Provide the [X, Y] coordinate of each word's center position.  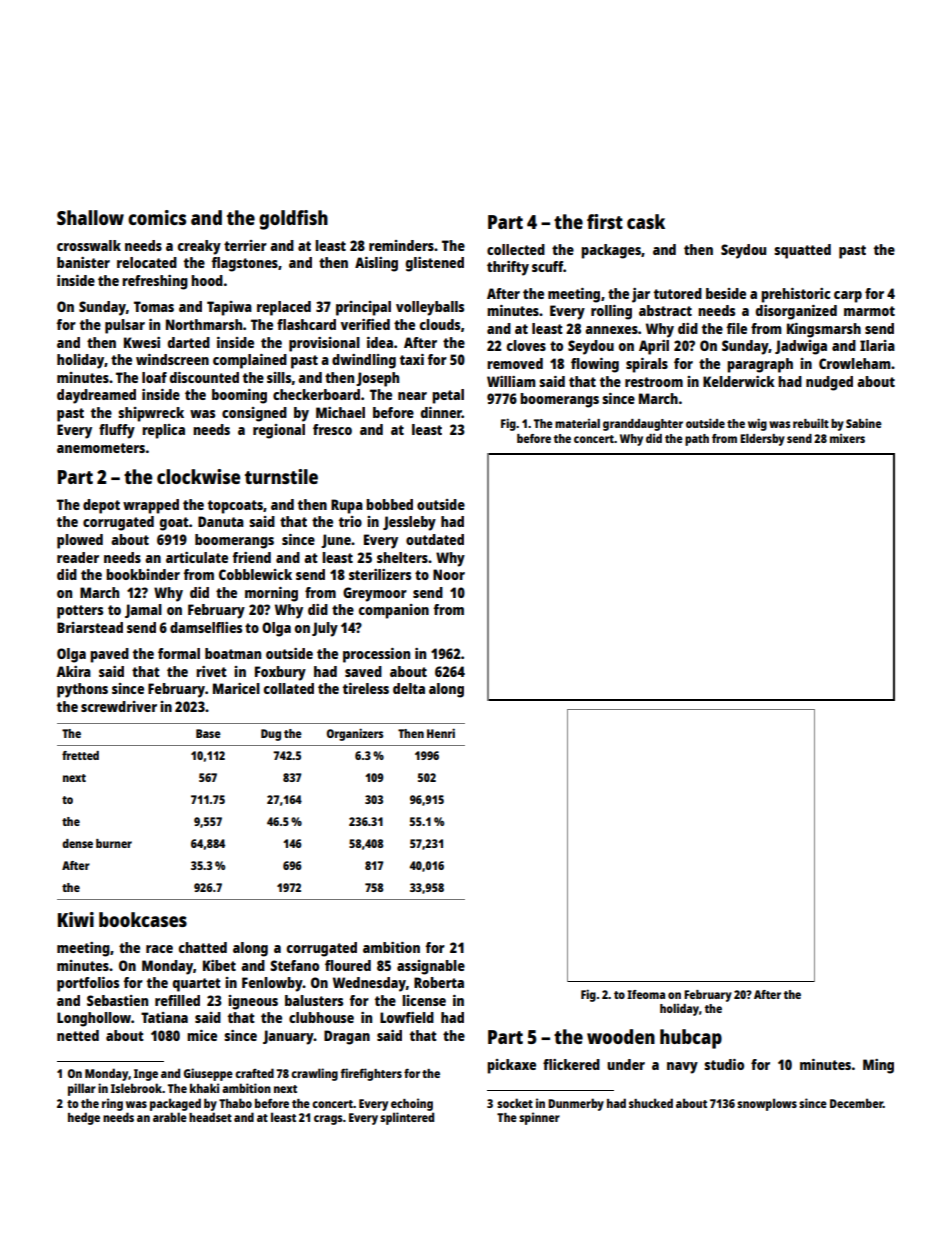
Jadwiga [801, 347]
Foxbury [280, 673]
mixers [847, 438]
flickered [571, 1064]
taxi [412, 359]
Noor [449, 574]
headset [210, 1117]
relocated [147, 262]
